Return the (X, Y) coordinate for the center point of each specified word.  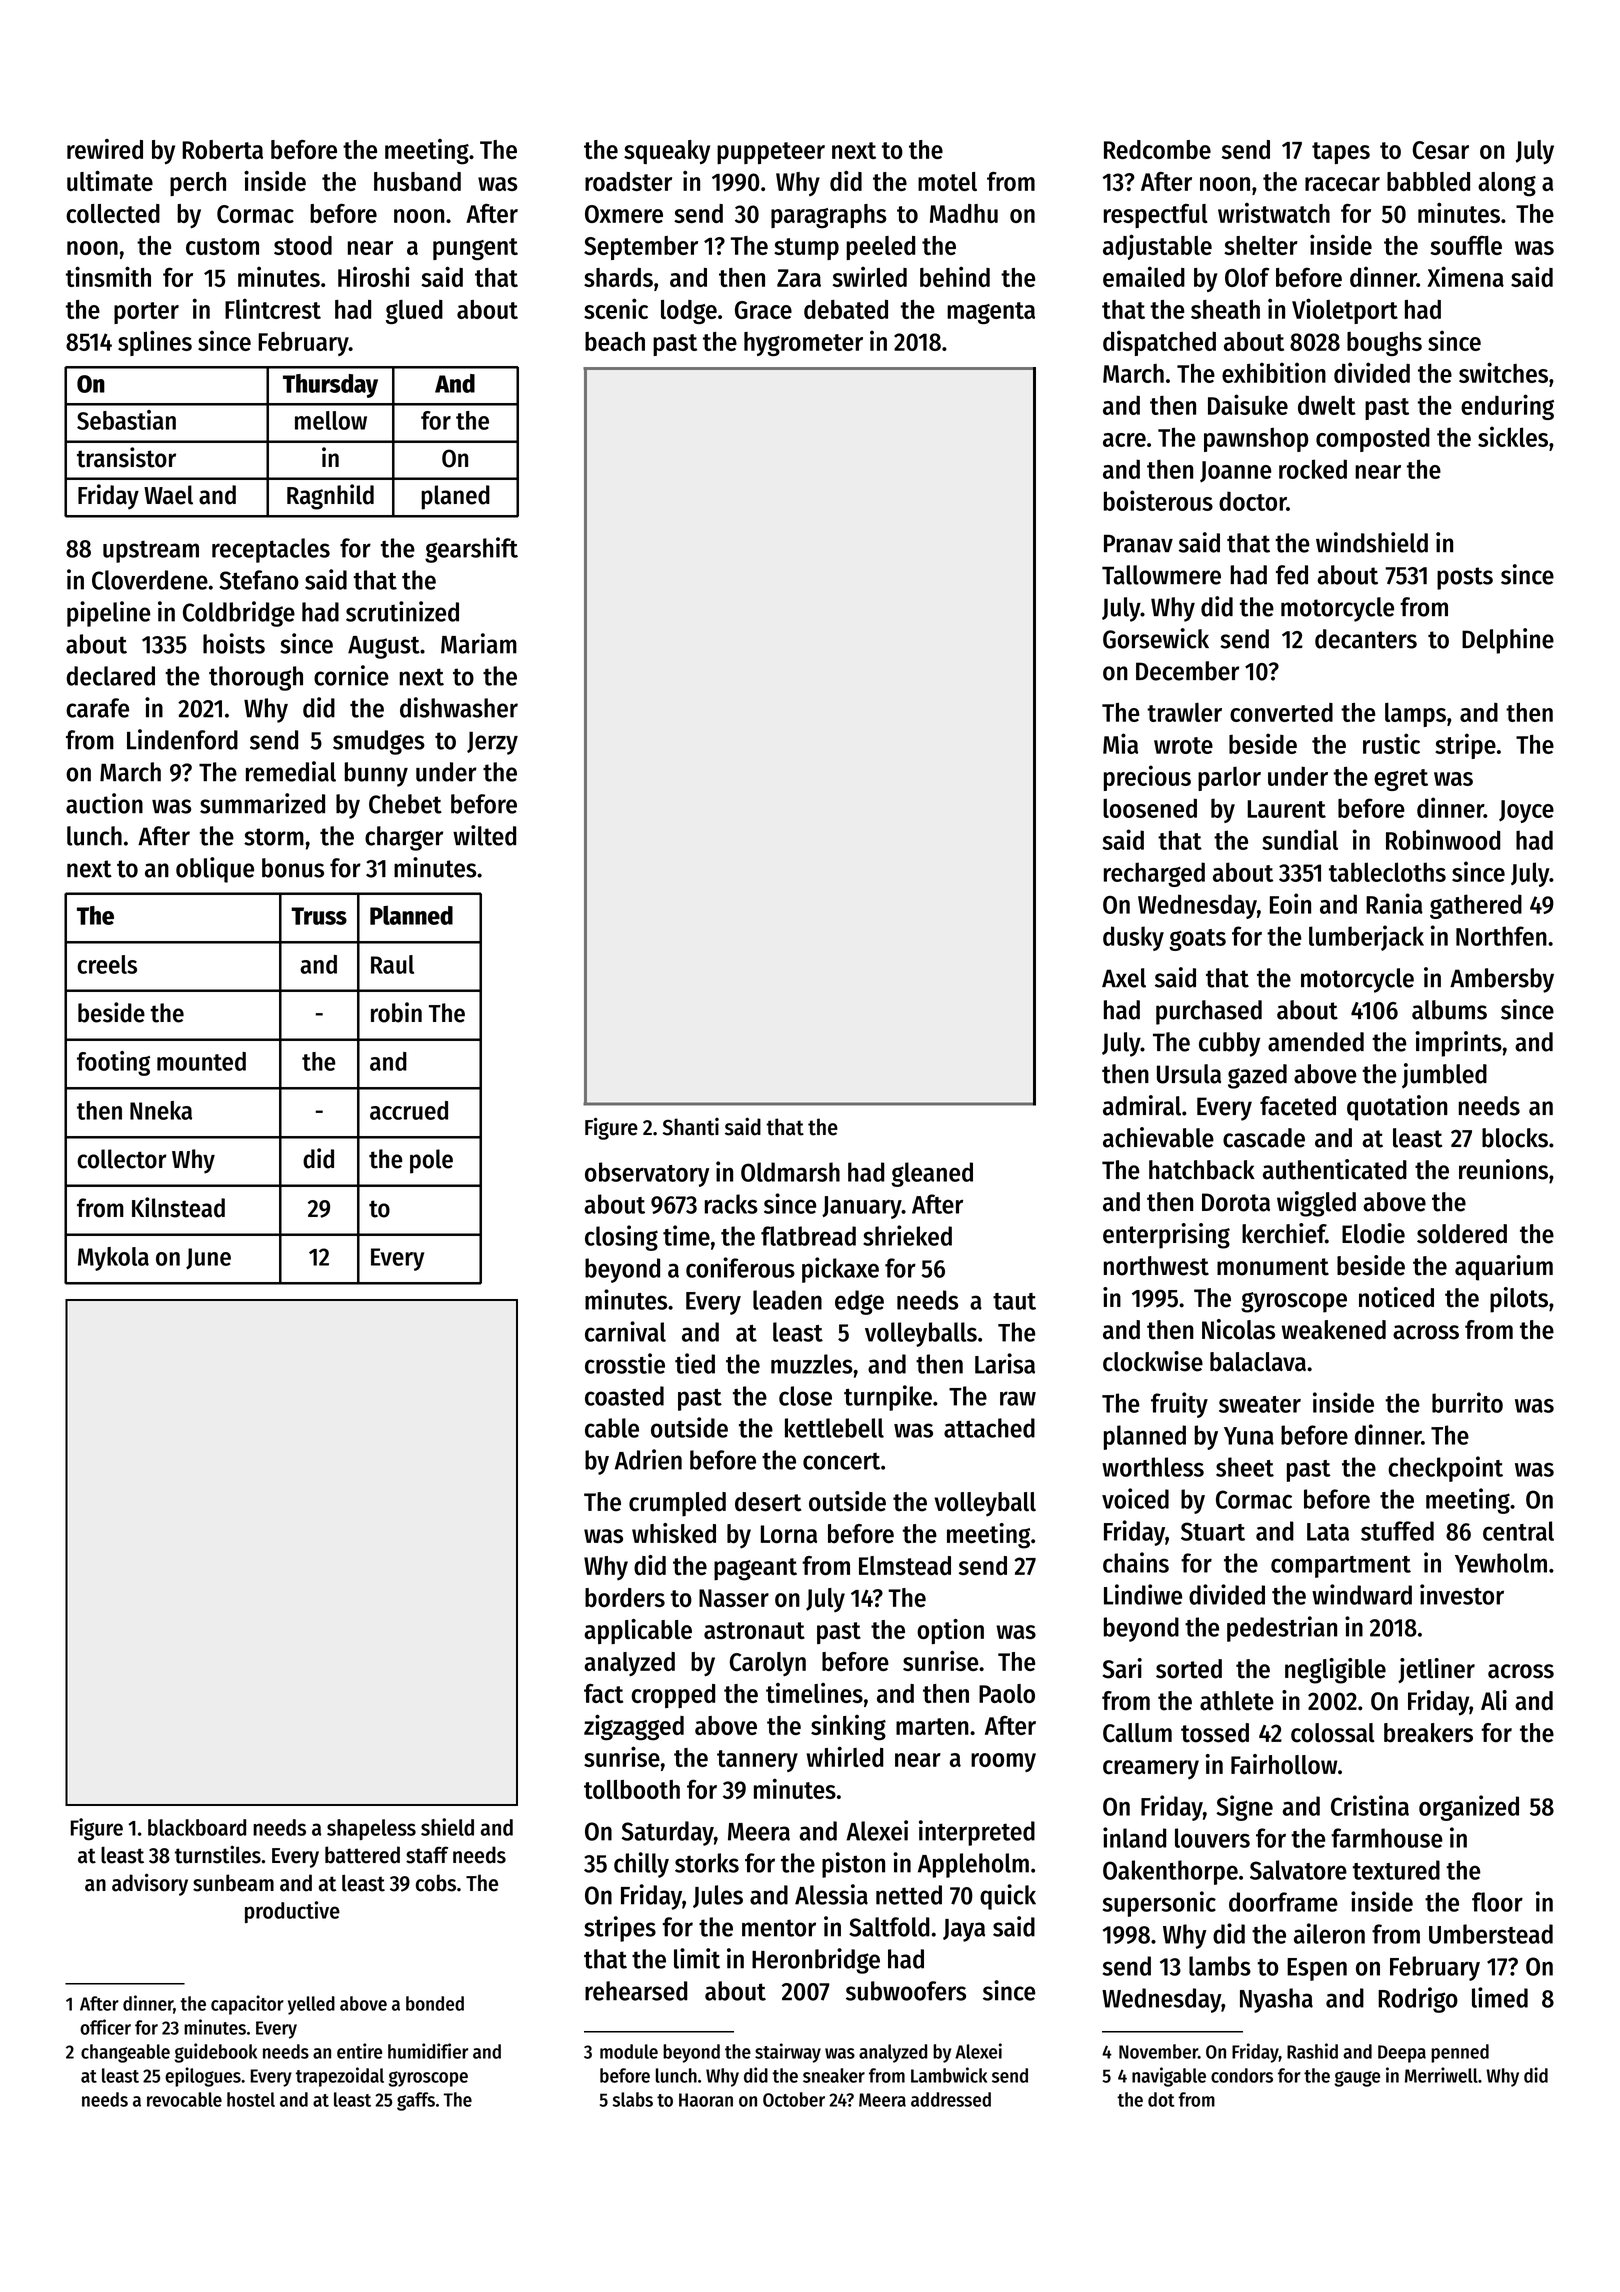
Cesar (1441, 150)
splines (155, 343)
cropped (673, 1696)
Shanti (691, 1127)
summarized (262, 803)
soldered (1462, 1234)
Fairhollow (1284, 1764)
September (641, 248)
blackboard (197, 1827)
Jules (718, 1896)
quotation (1397, 1108)
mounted (201, 1061)
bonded (435, 2003)
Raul (392, 964)
